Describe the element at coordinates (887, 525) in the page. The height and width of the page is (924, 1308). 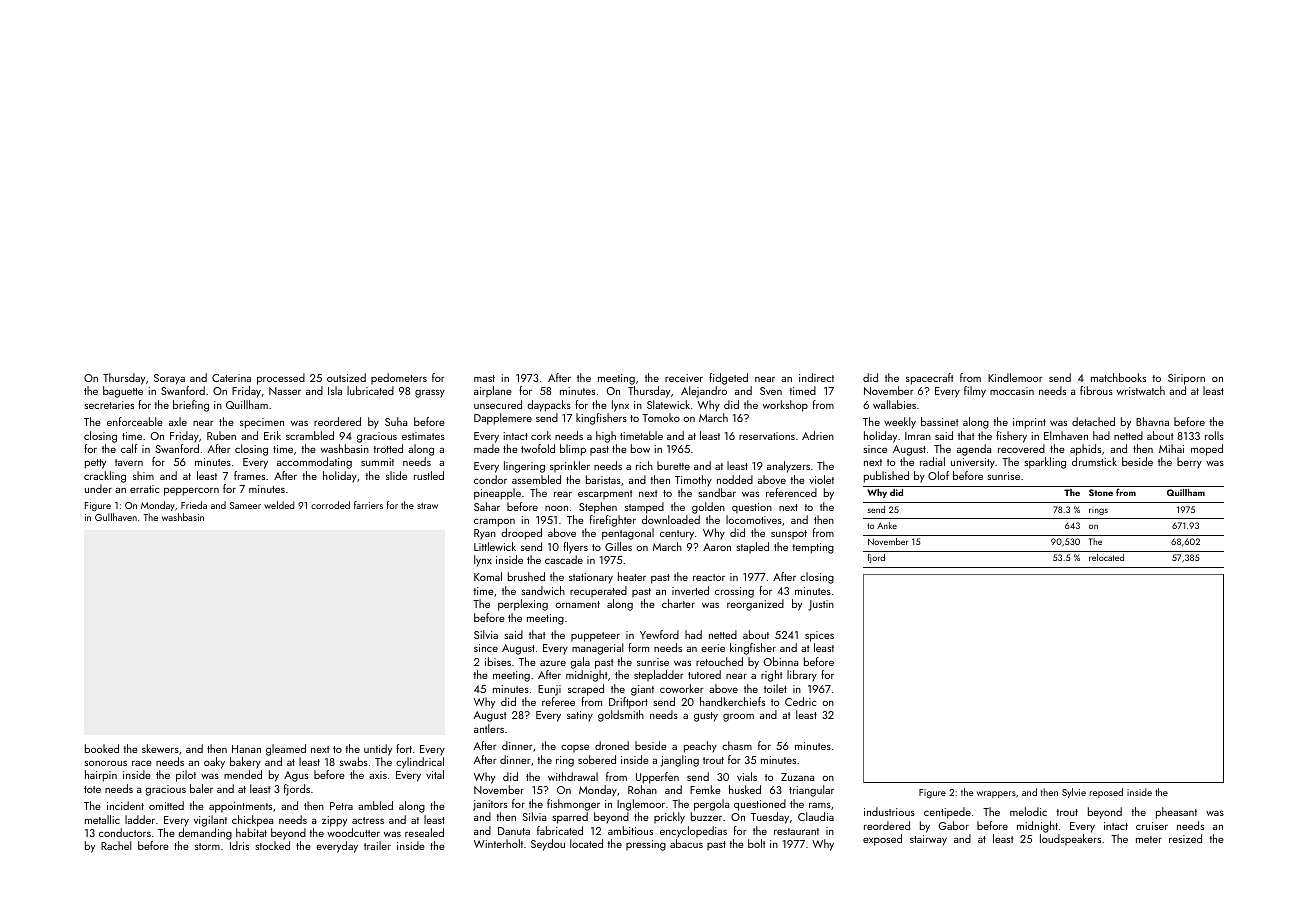
I see `Anke` at that location.
